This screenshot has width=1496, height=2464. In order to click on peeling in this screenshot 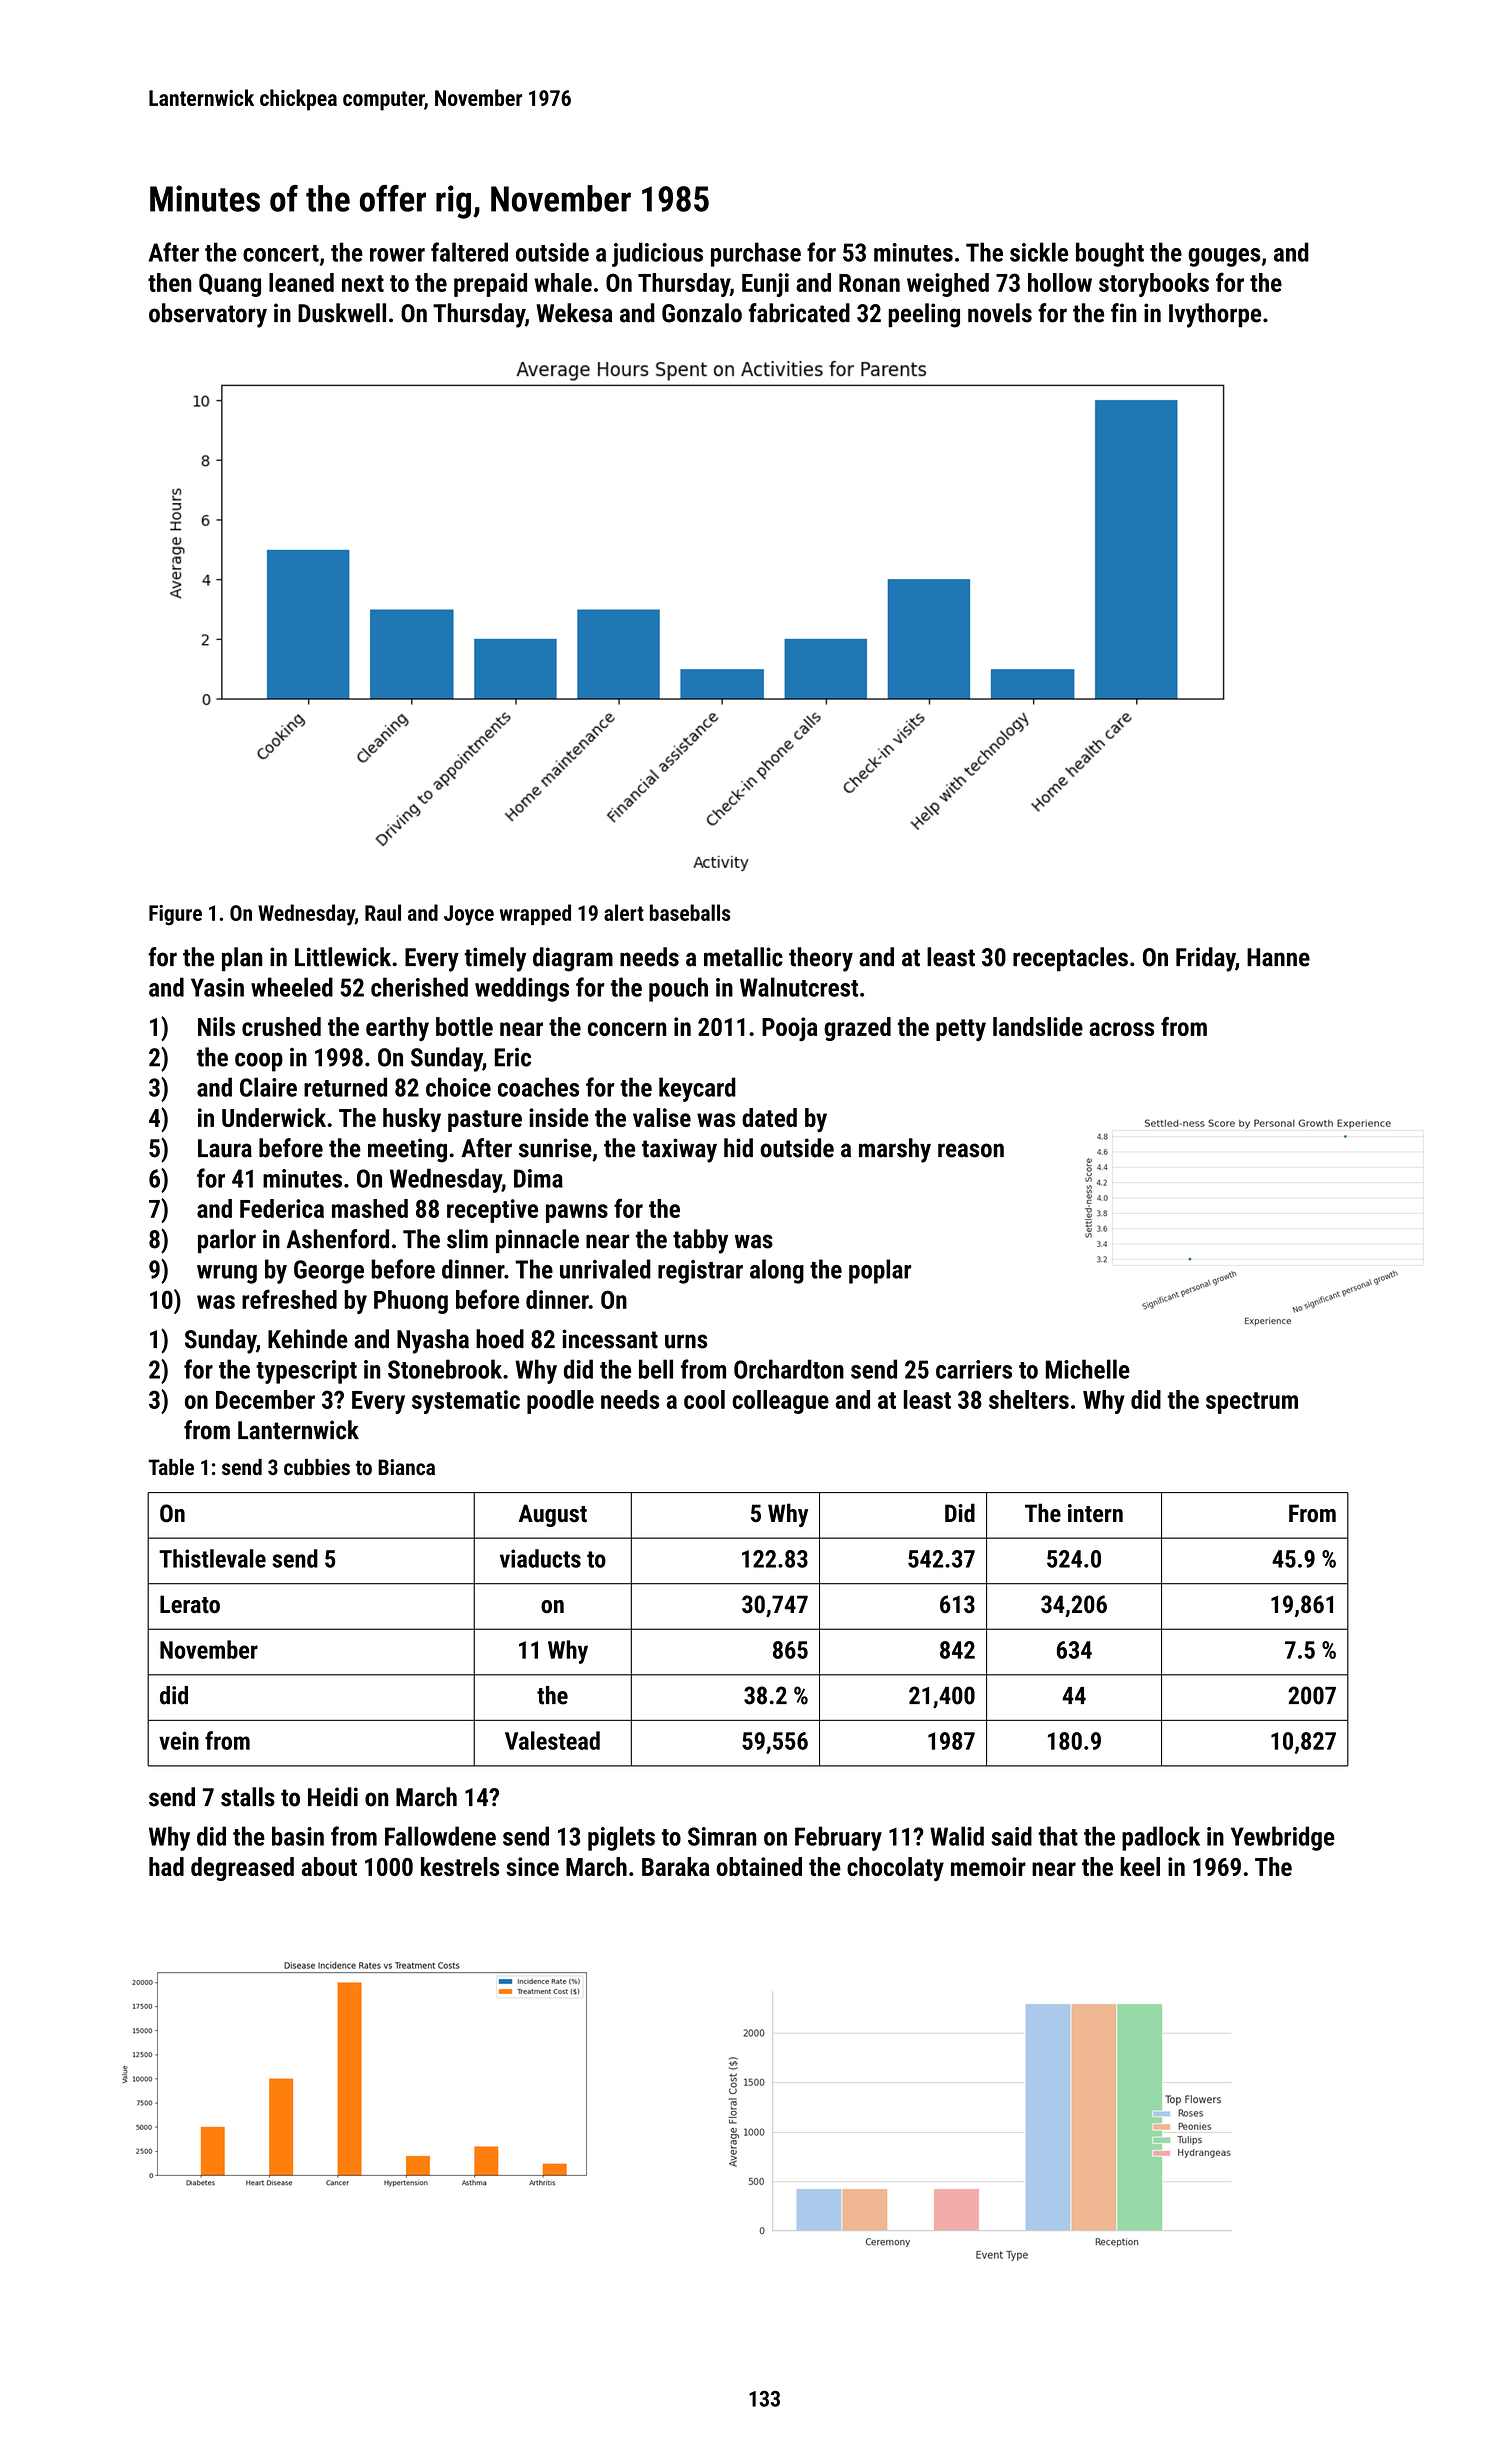, I will do `click(924, 315)`.
